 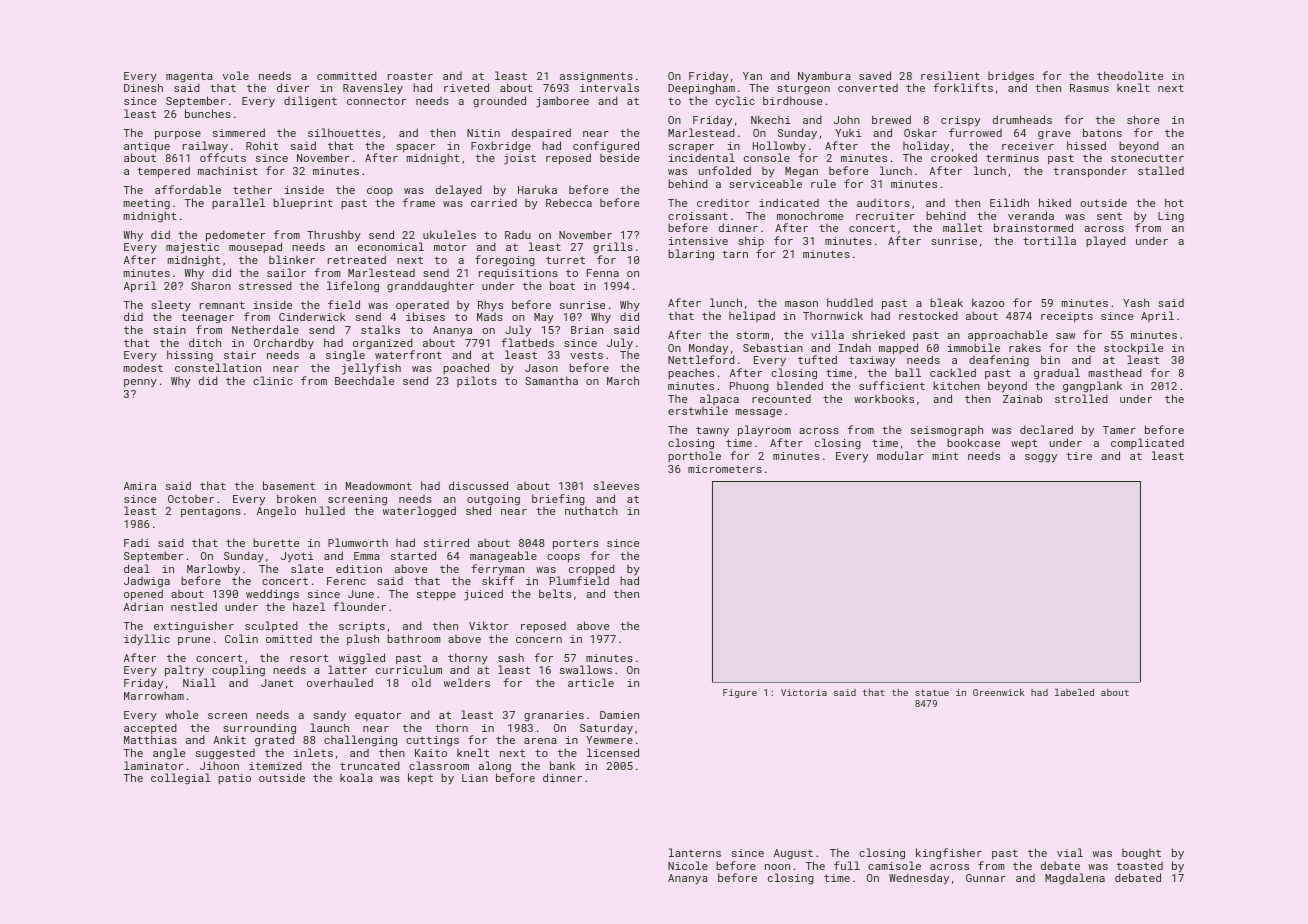 What do you see at coordinates (592, 570) in the page?
I see `cropped` at bounding box center [592, 570].
